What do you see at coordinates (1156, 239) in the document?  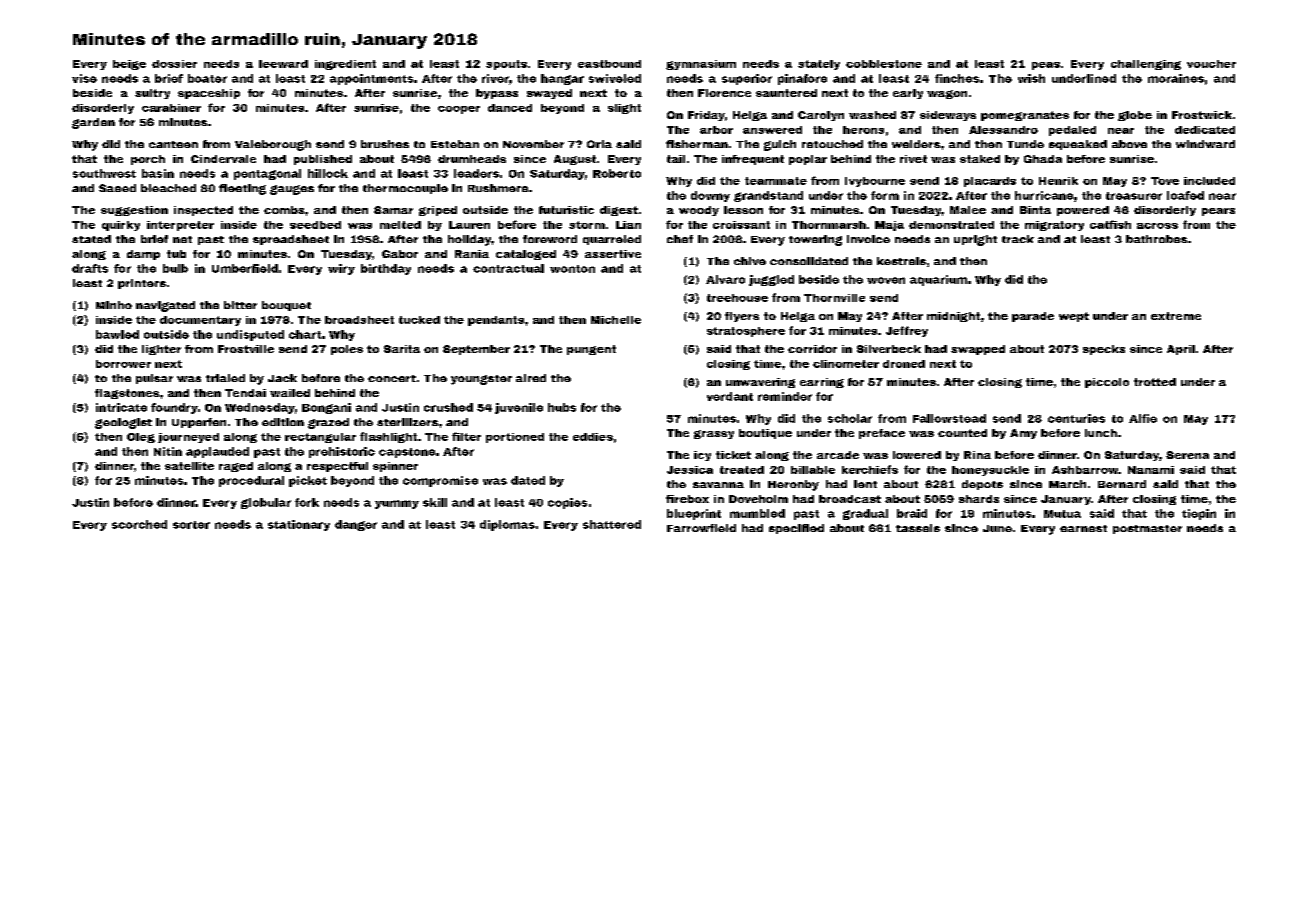 I see `bathrobes` at bounding box center [1156, 239].
